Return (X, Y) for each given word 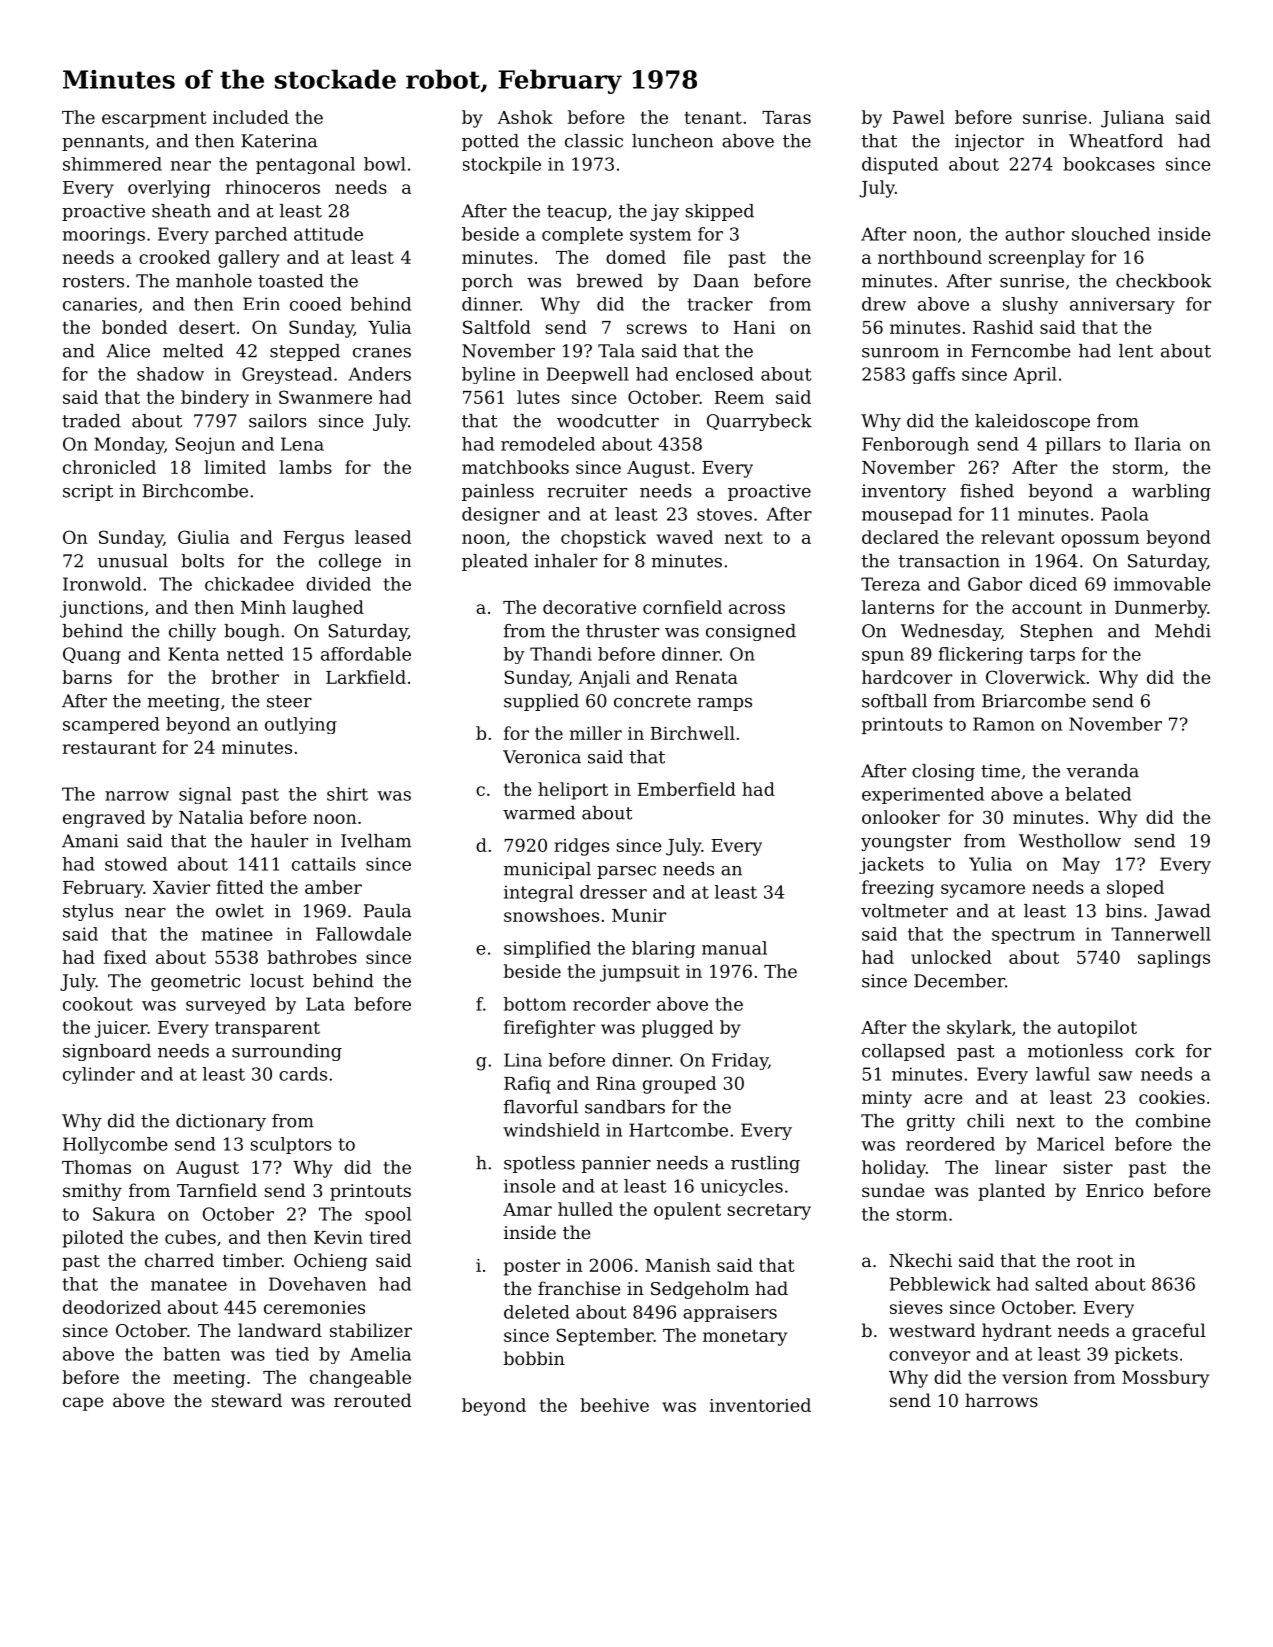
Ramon (1004, 724)
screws (657, 329)
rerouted (373, 1400)
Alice (128, 351)
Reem (739, 397)
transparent (267, 1029)
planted (1012, 1192)
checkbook (1163, 281)
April (1035, 375)
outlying (301, 725)
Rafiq (527, 1085)
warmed (539, 813)
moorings (104, 235)
